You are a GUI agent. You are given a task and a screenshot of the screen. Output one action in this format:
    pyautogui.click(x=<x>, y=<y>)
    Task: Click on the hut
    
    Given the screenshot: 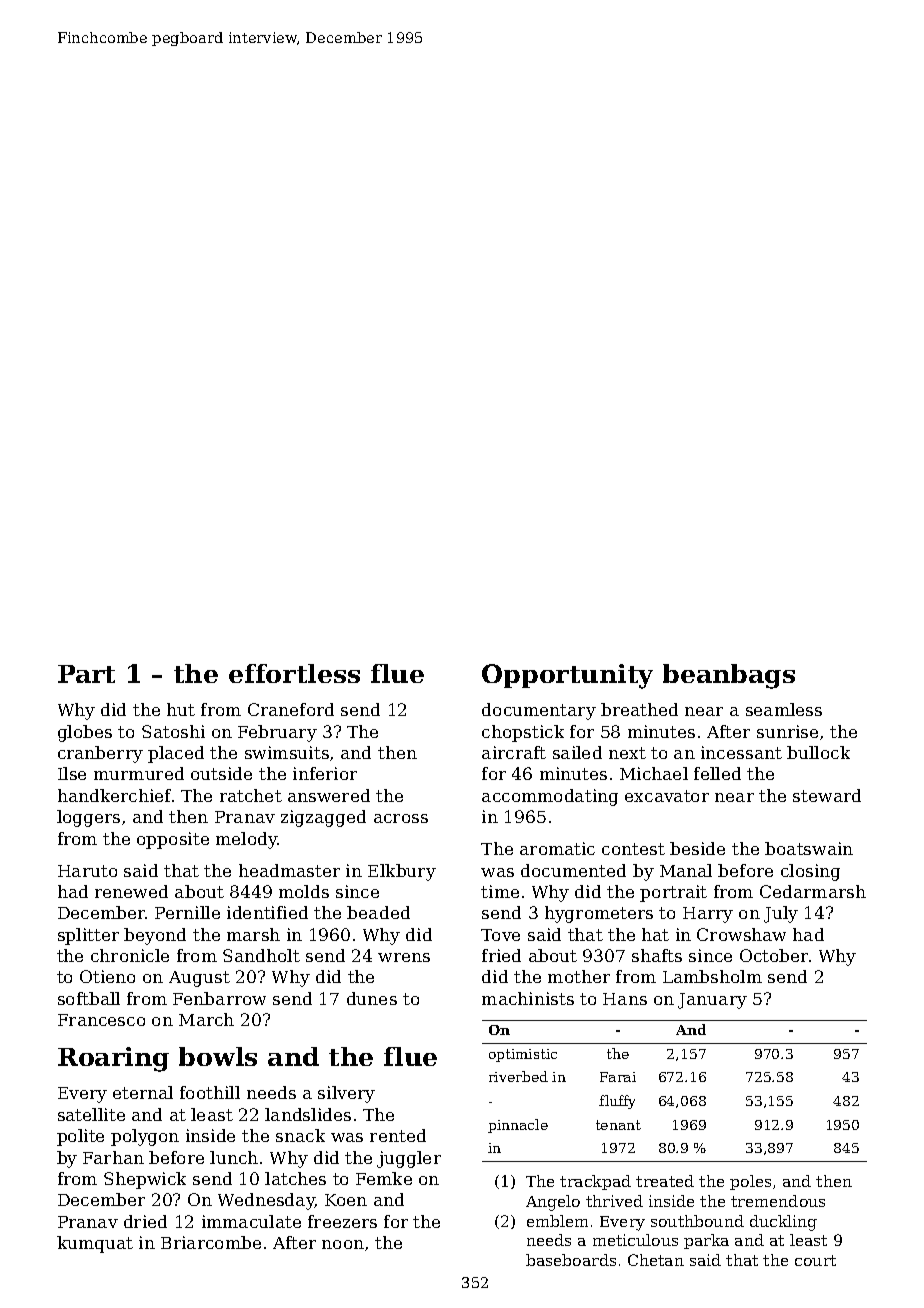 What is the action you would take?
    pyautogui.click(x=181, y=709)
